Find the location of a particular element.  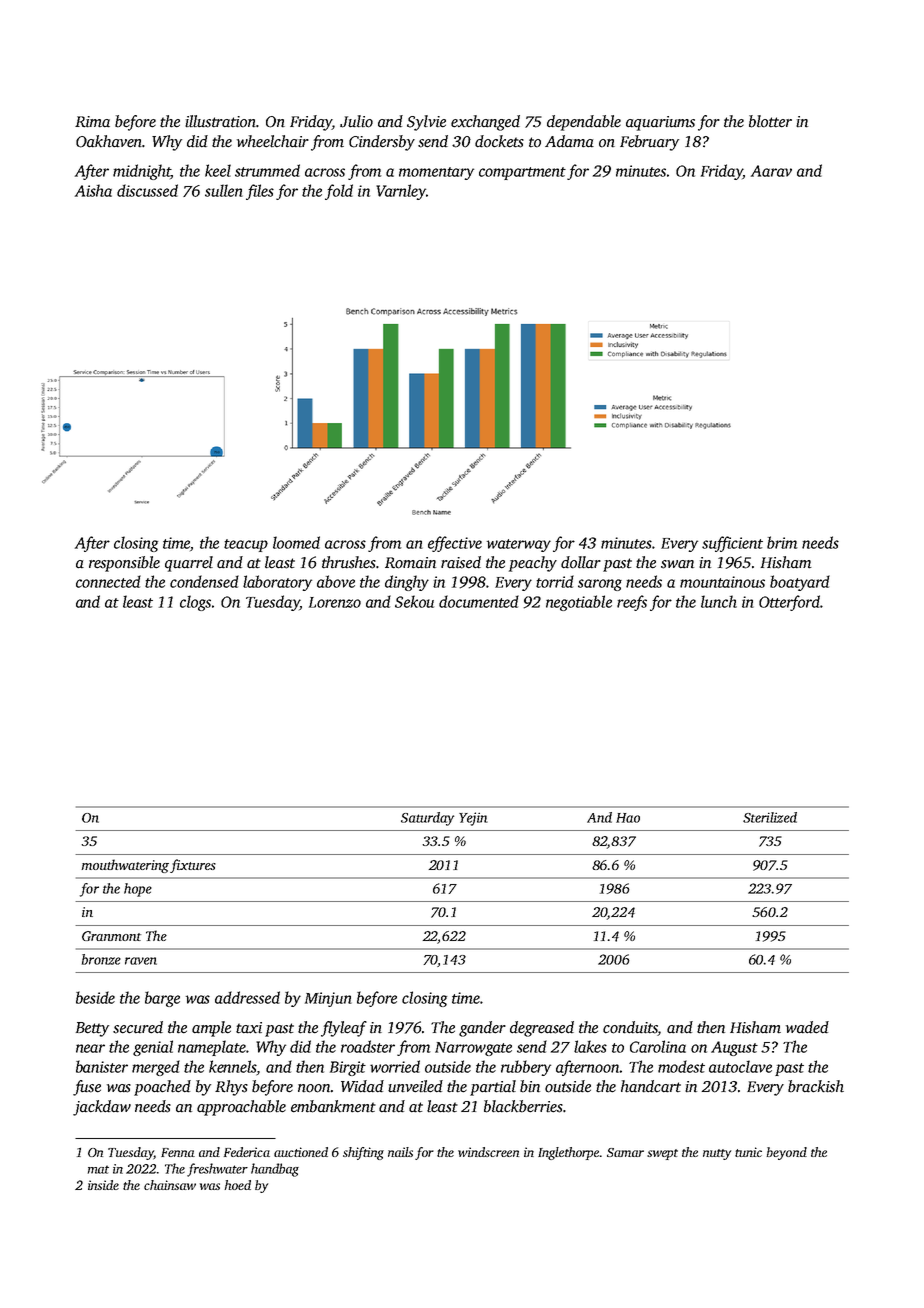

exchanged is located at coordinates (485, 123).
